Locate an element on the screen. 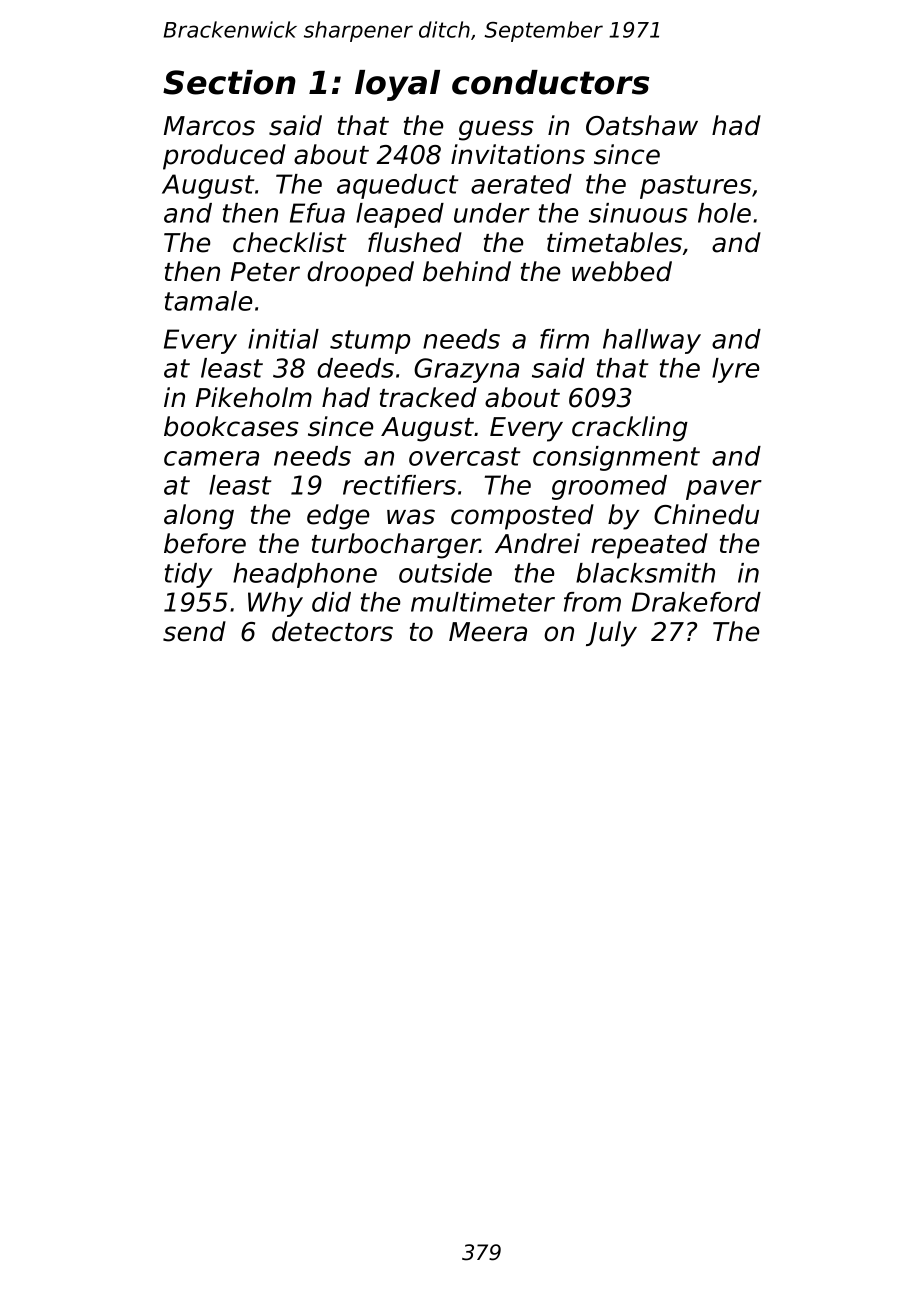 This screenshot has height=1311, width=924. bookcases is located at coordinates (231, 426).
